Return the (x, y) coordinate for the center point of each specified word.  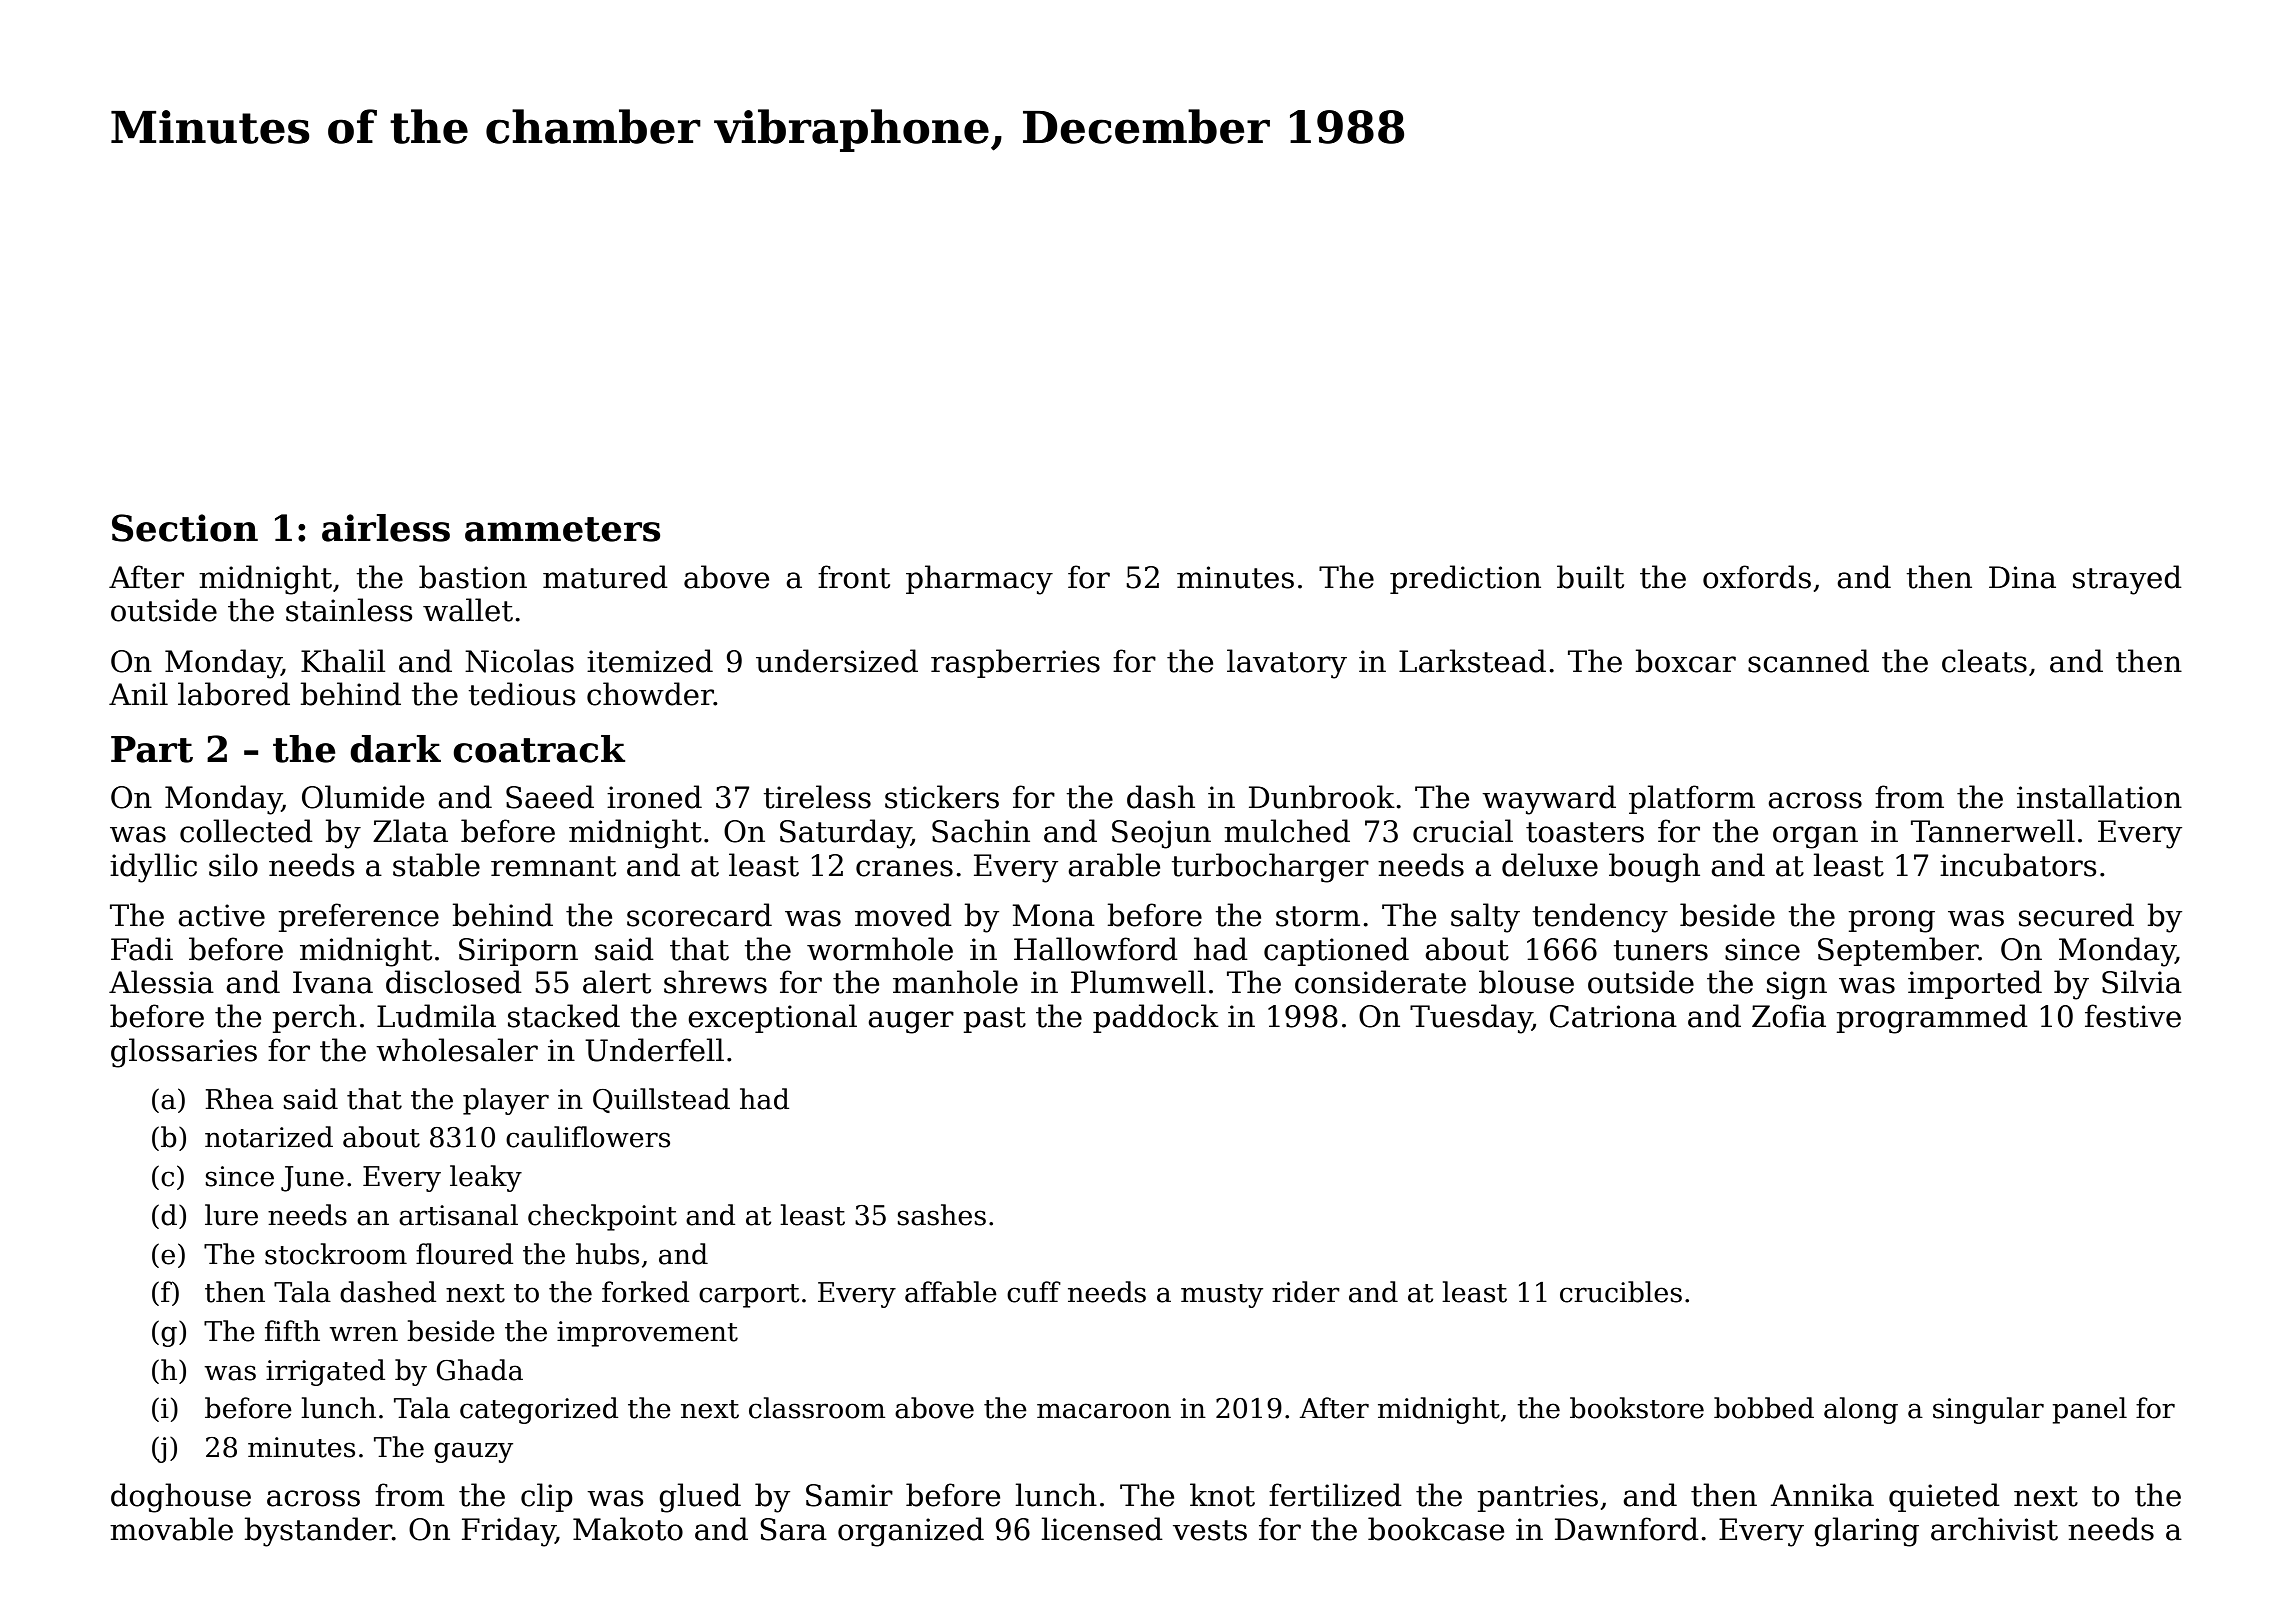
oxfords (1757, 577)
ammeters (562, 529)
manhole (955, 982)
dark (395, 749)
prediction (1465, 579)
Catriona (1613, 1016)
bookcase (1436, 1529)
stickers (942, 797)
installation (2099, 797)
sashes (941, 1215)
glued (700, 1498)
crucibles (1621, 1292)
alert (617, 982)
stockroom (336, 1254)
